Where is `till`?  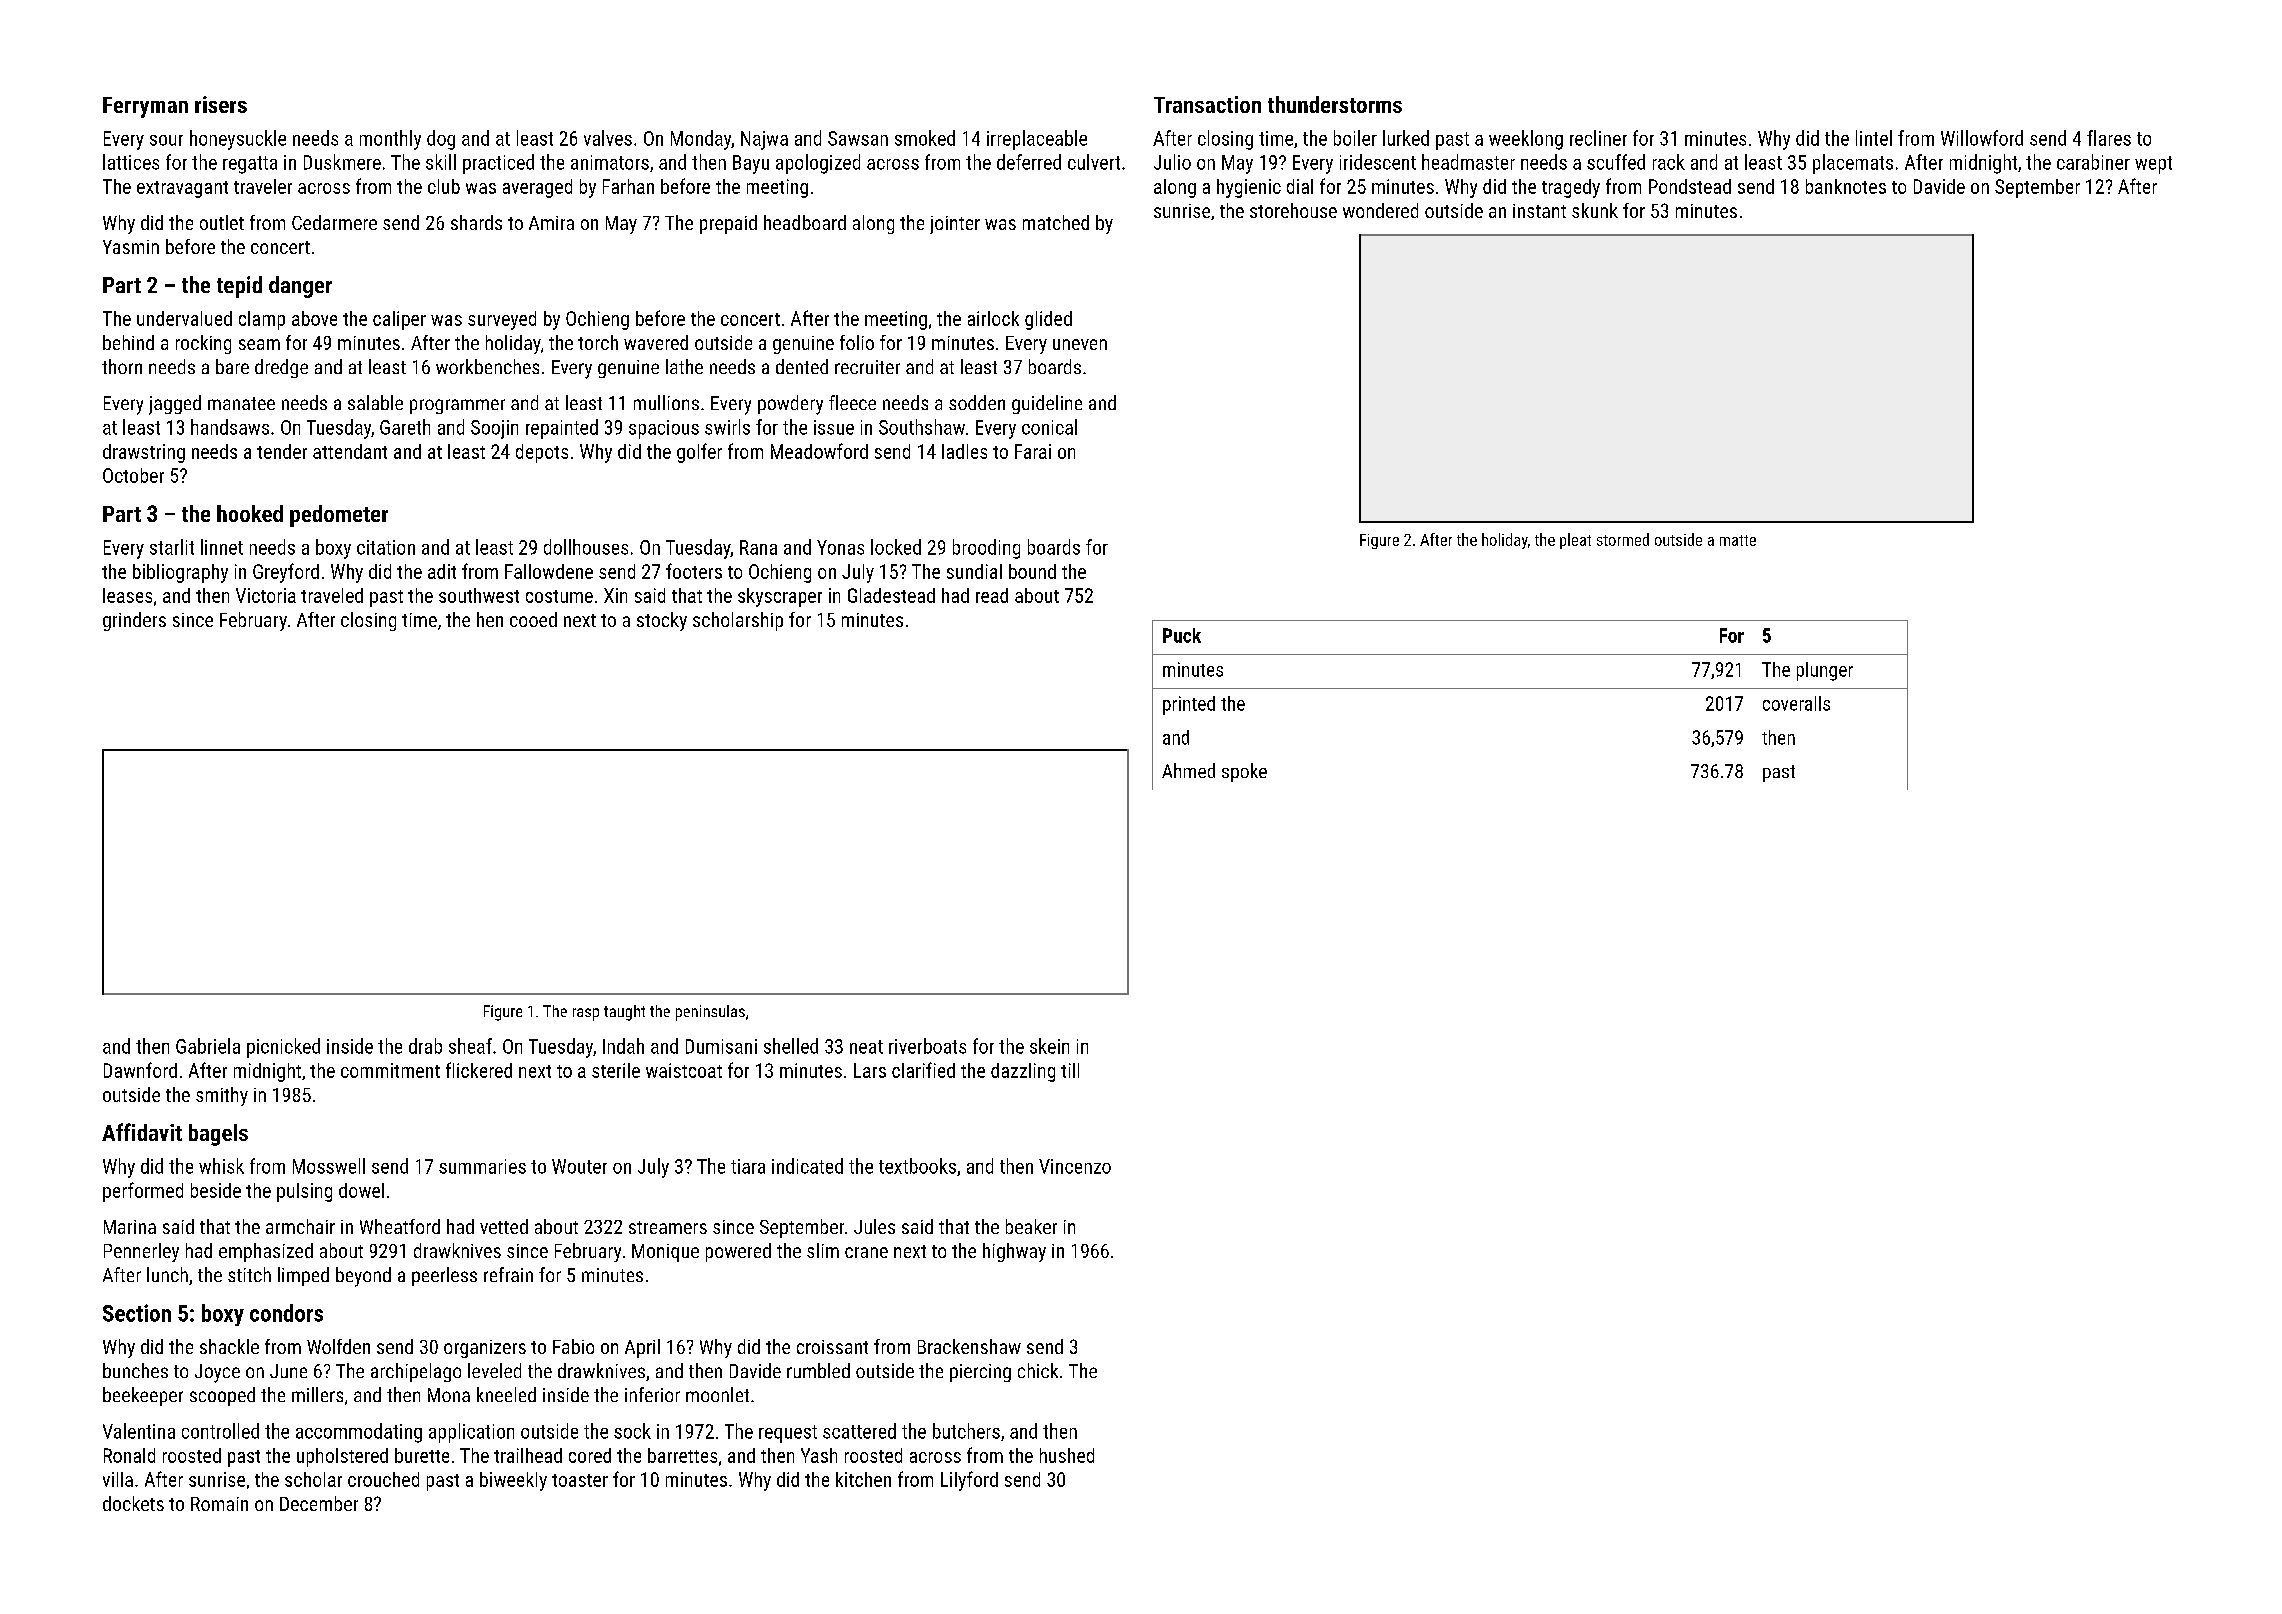 till is located at coordinates (1070, 1070).
